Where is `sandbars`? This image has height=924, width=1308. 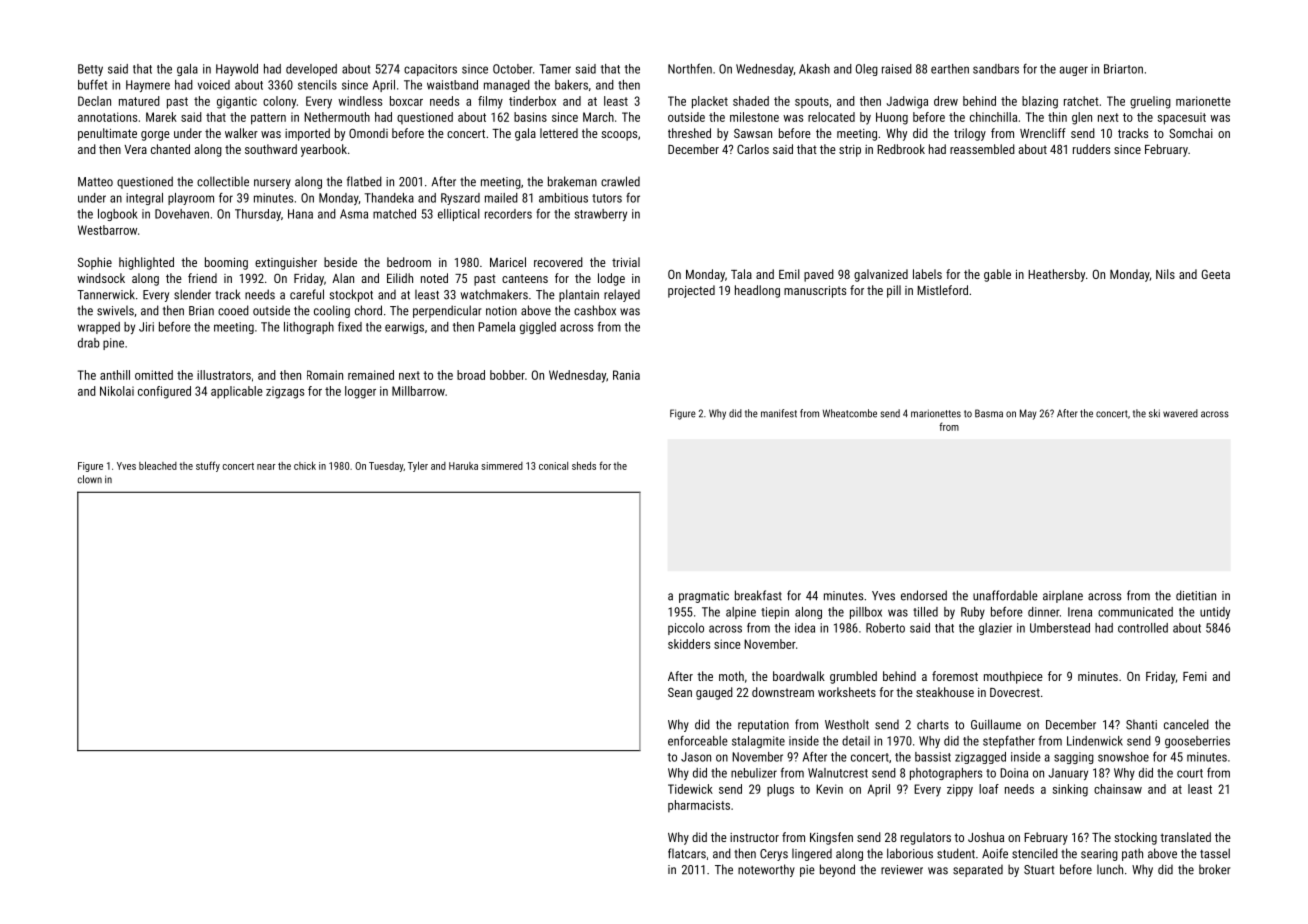 sandbars is located at coordinates (996, 69).
